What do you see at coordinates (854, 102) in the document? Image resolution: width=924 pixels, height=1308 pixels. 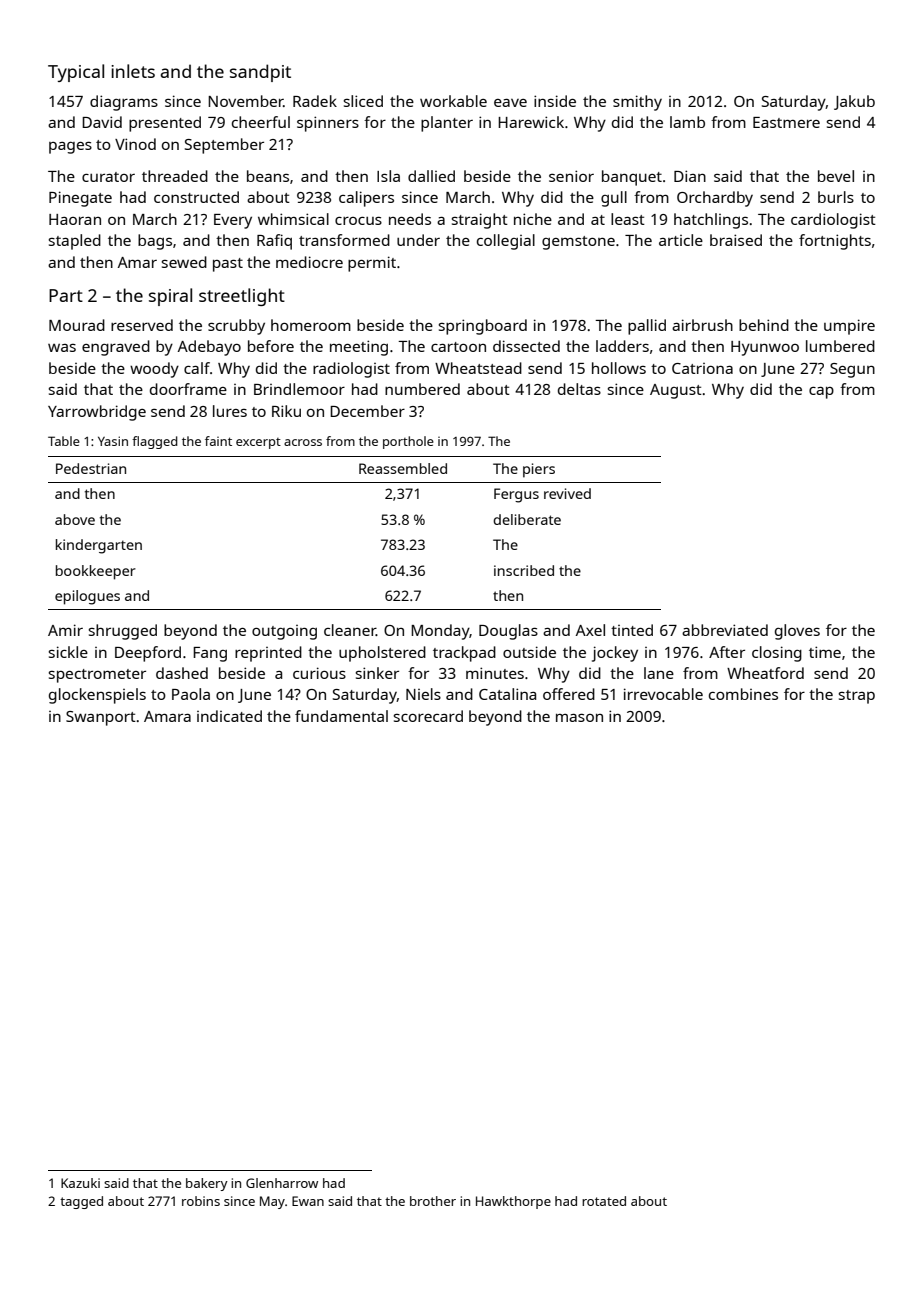 I see `Jakub` at bounding box center [854, 102].
